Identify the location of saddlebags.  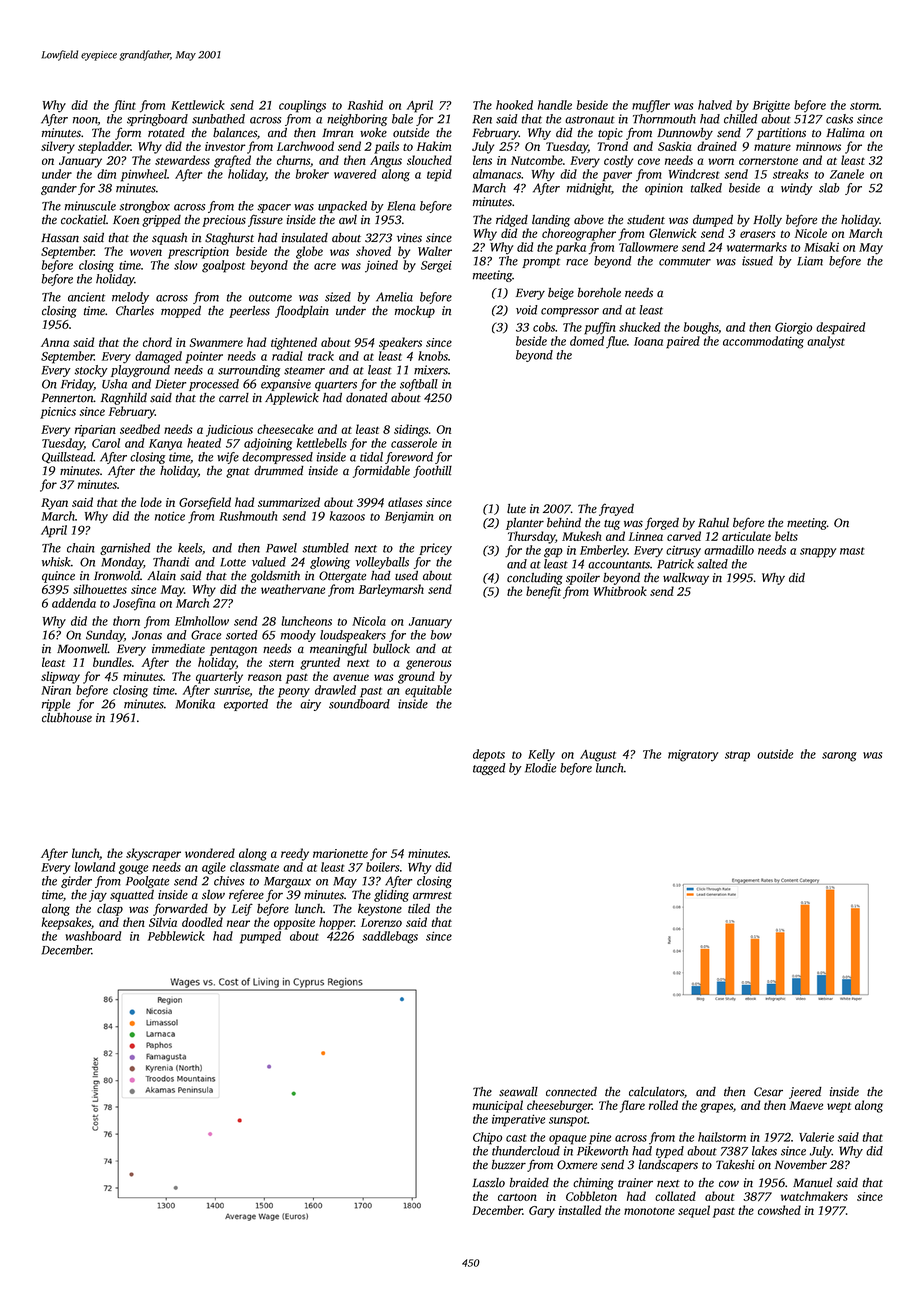
(390, 937).
